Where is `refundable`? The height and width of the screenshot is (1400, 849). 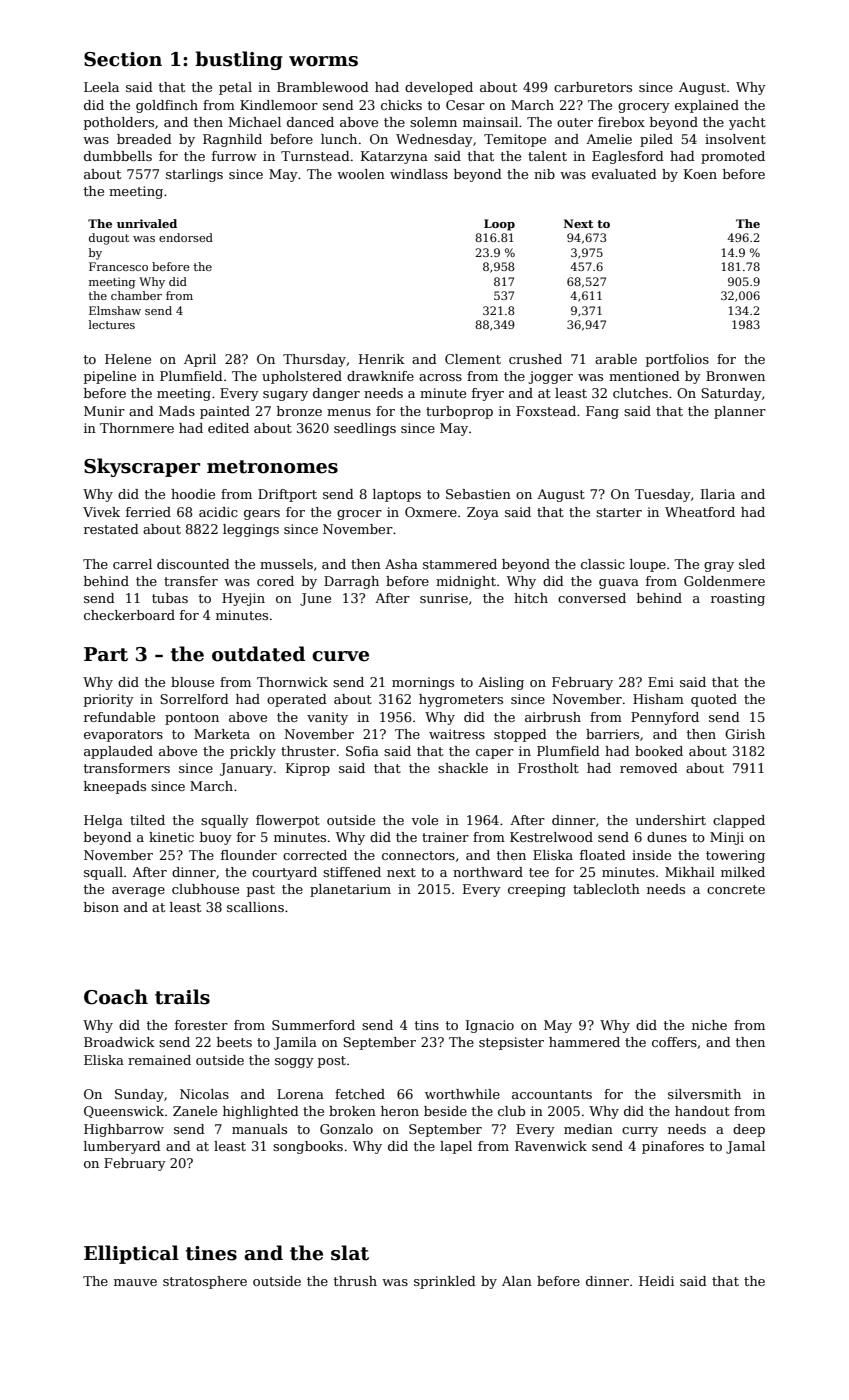 refundable is located at coordinates (119, 717).
